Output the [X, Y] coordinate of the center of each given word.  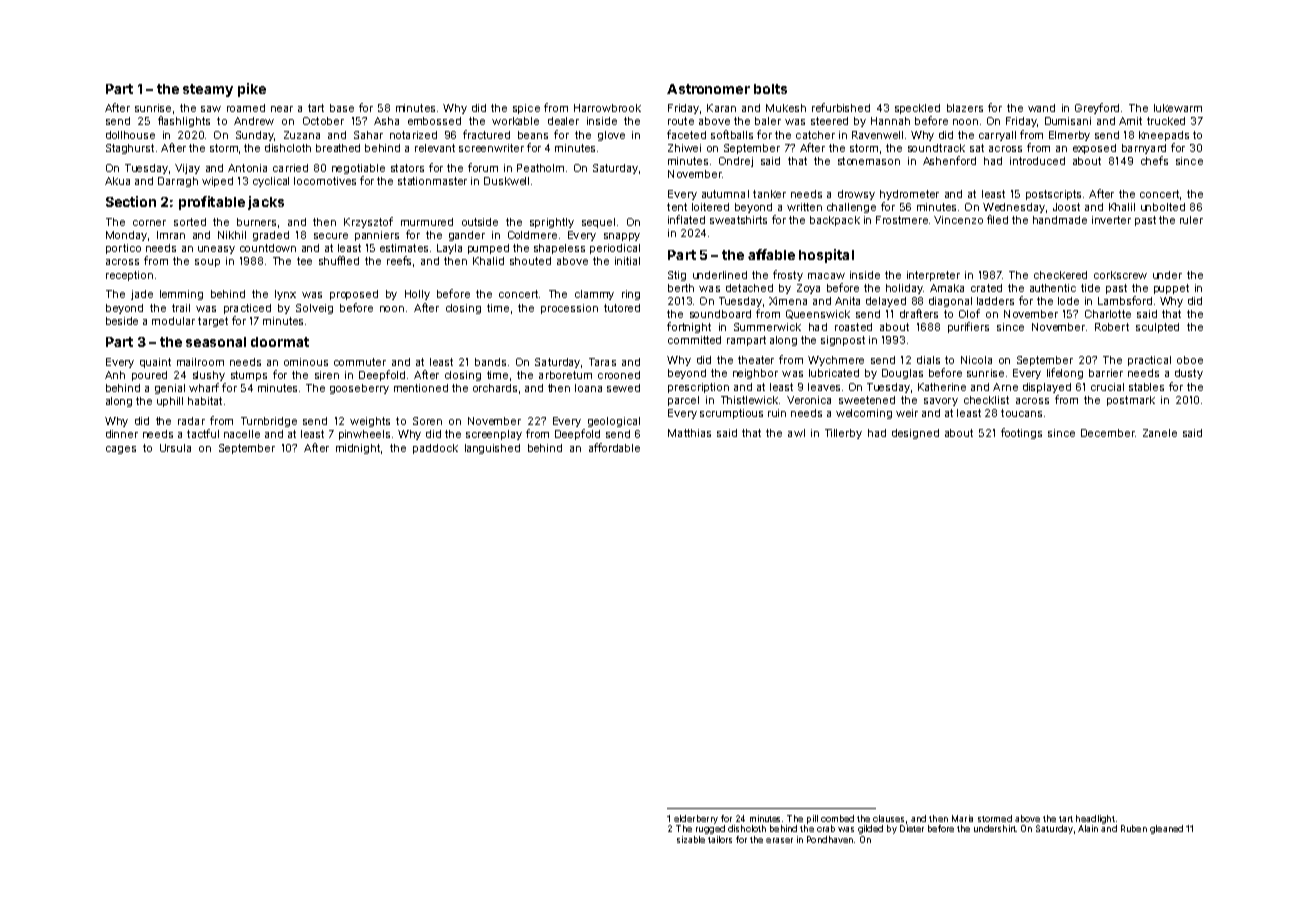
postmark [1131, 401]
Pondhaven [830, 839]
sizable [691, 839]
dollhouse [130, 135]
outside [480, 222]
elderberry [696, 819]
